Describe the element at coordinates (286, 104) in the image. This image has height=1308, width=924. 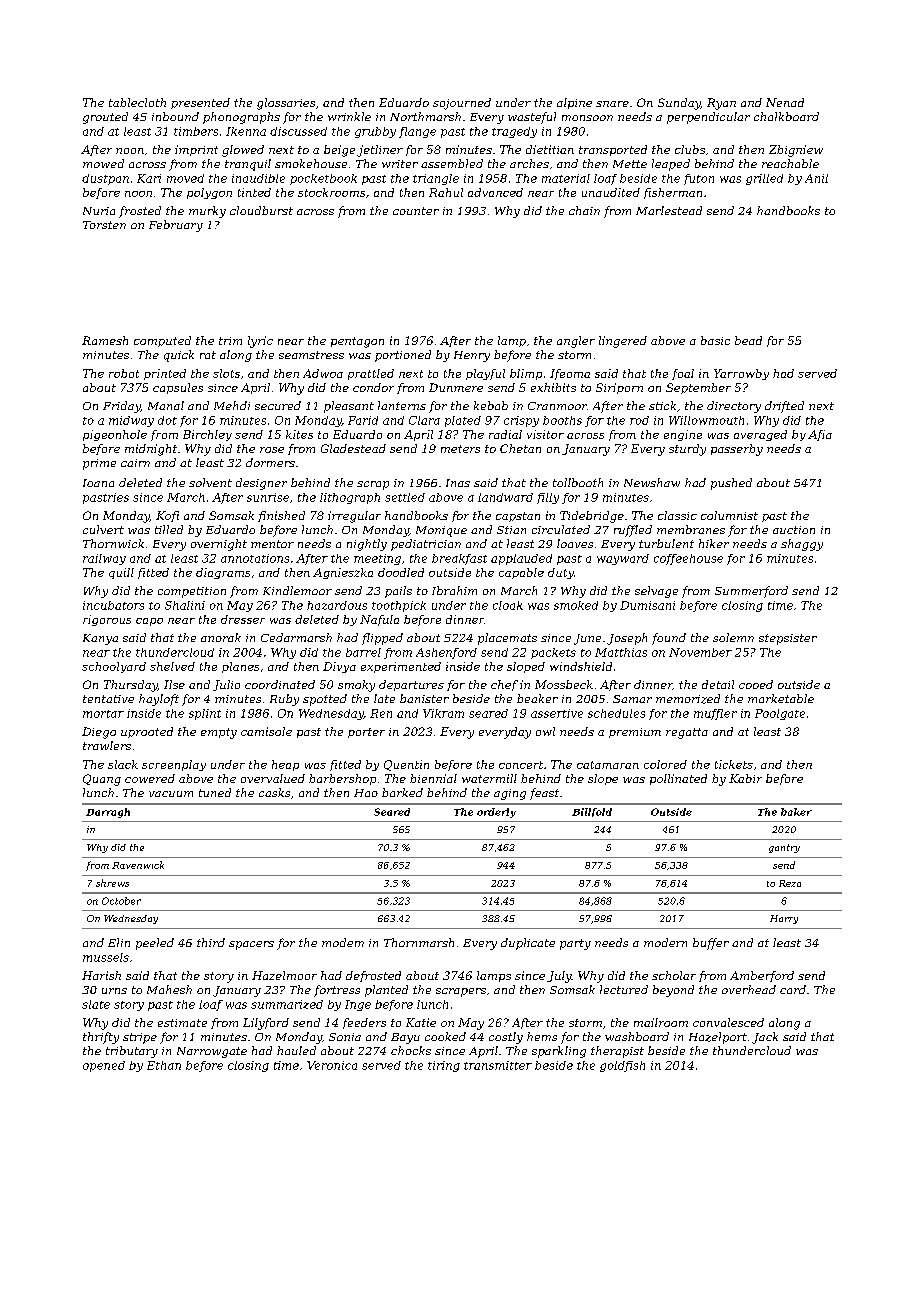
I see `glossaries` at that location.
